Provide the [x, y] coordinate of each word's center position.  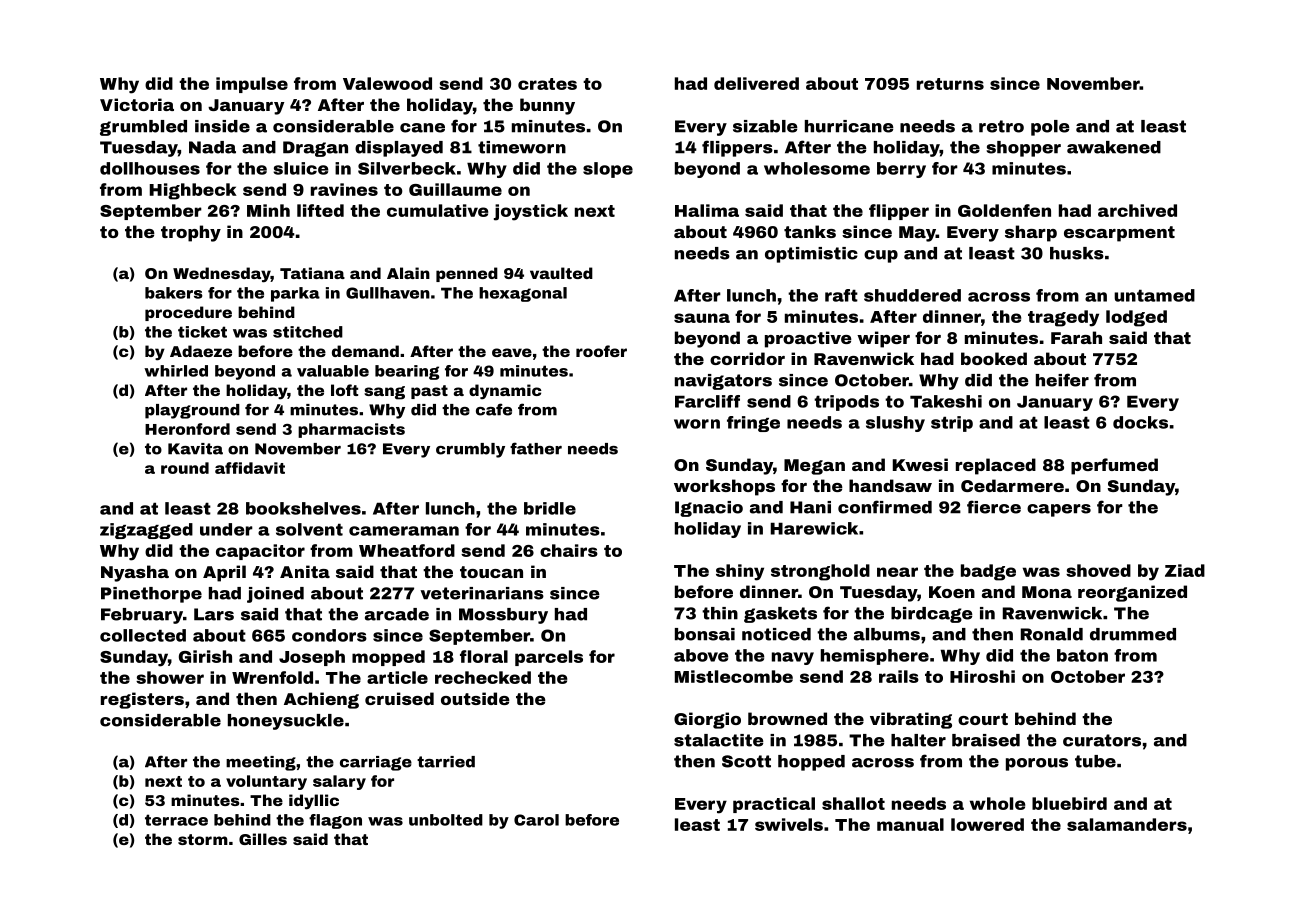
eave [512, 352]
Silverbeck [407, 168]
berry [901, 170]
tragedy [1063, 318]
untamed [1154, 295]
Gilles [263, 839]
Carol [536, 820]
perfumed [1114, 466]
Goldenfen [1004, 210]
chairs [569, 550]
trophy [191, 233]
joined [275, 595]
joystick [531, 212]
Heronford [187, 429]
